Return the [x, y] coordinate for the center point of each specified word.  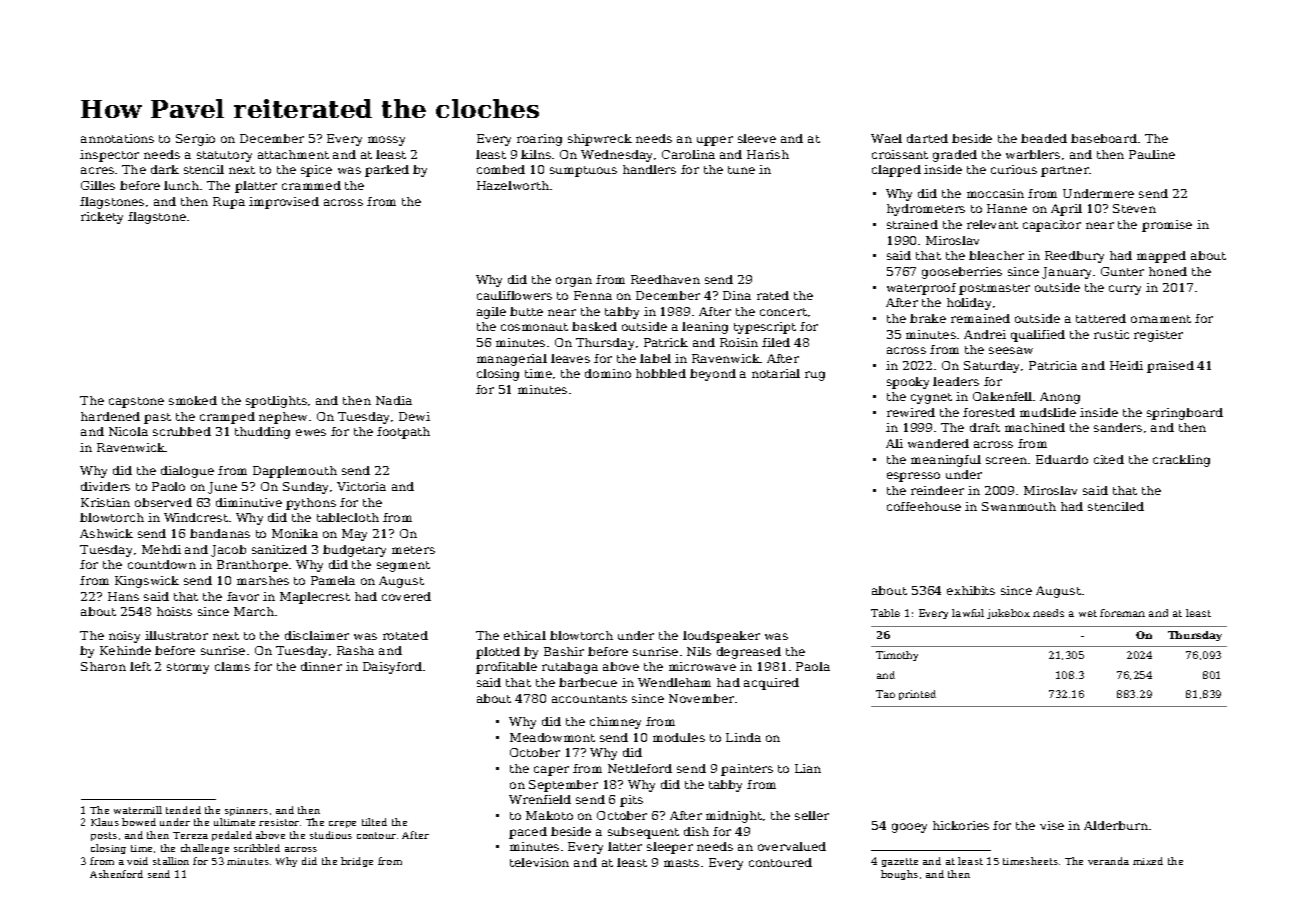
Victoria [361, 486]
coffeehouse [924, 506]
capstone [136, 402]
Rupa [229, 203]
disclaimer [317, 635]
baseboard [1104, 138]
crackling [1181, 461]
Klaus [105, 822]
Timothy [897, 656]
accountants [589, 699]
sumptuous [583, 171]
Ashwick [106, 533]
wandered [938, 443]
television [539, 862]
